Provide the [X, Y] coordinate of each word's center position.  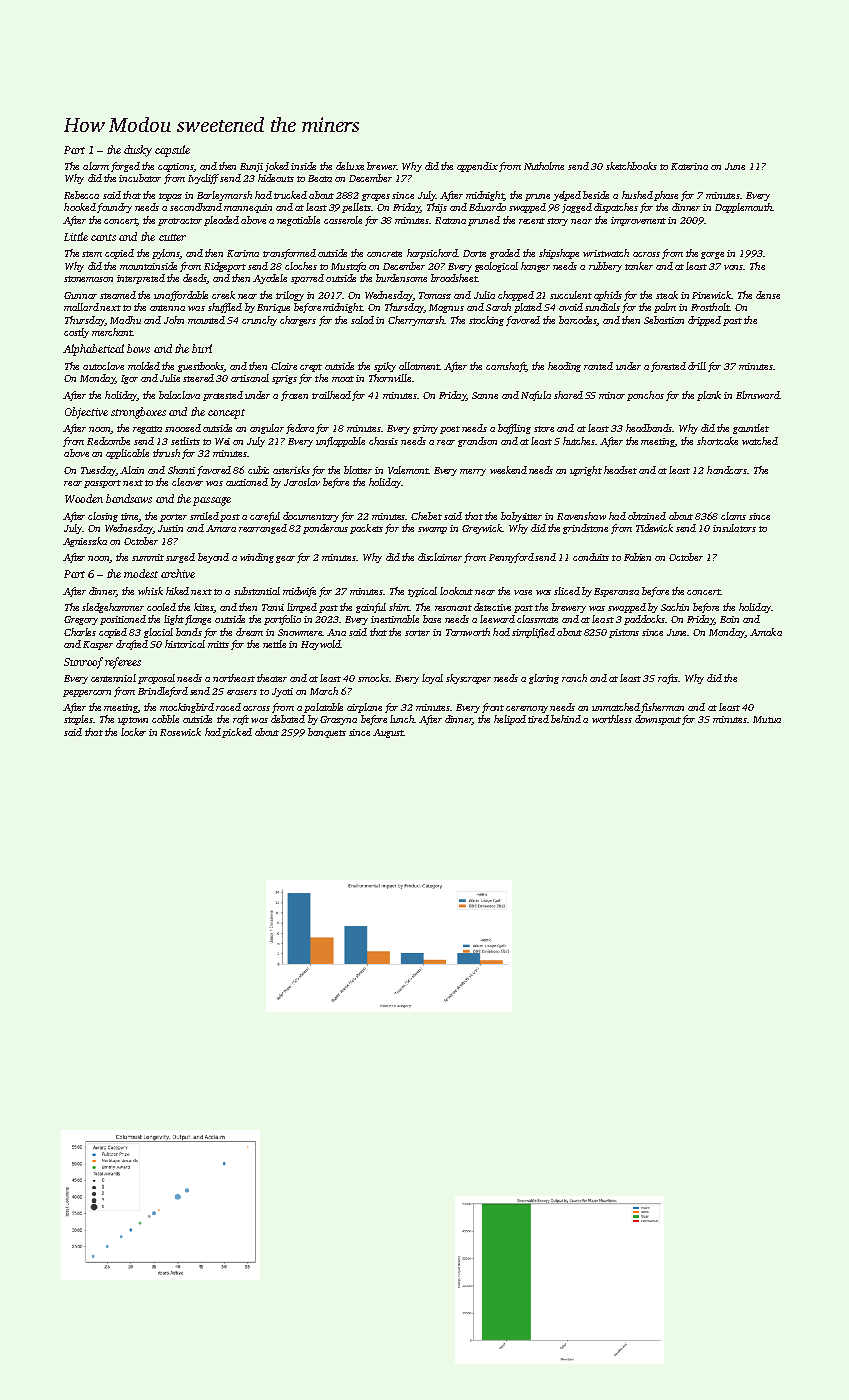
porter [173, 518]
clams [733, 516]
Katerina [689, 166]
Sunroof [83, 663]
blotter [358, 470]
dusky [138, 151]
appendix [477, 167]
